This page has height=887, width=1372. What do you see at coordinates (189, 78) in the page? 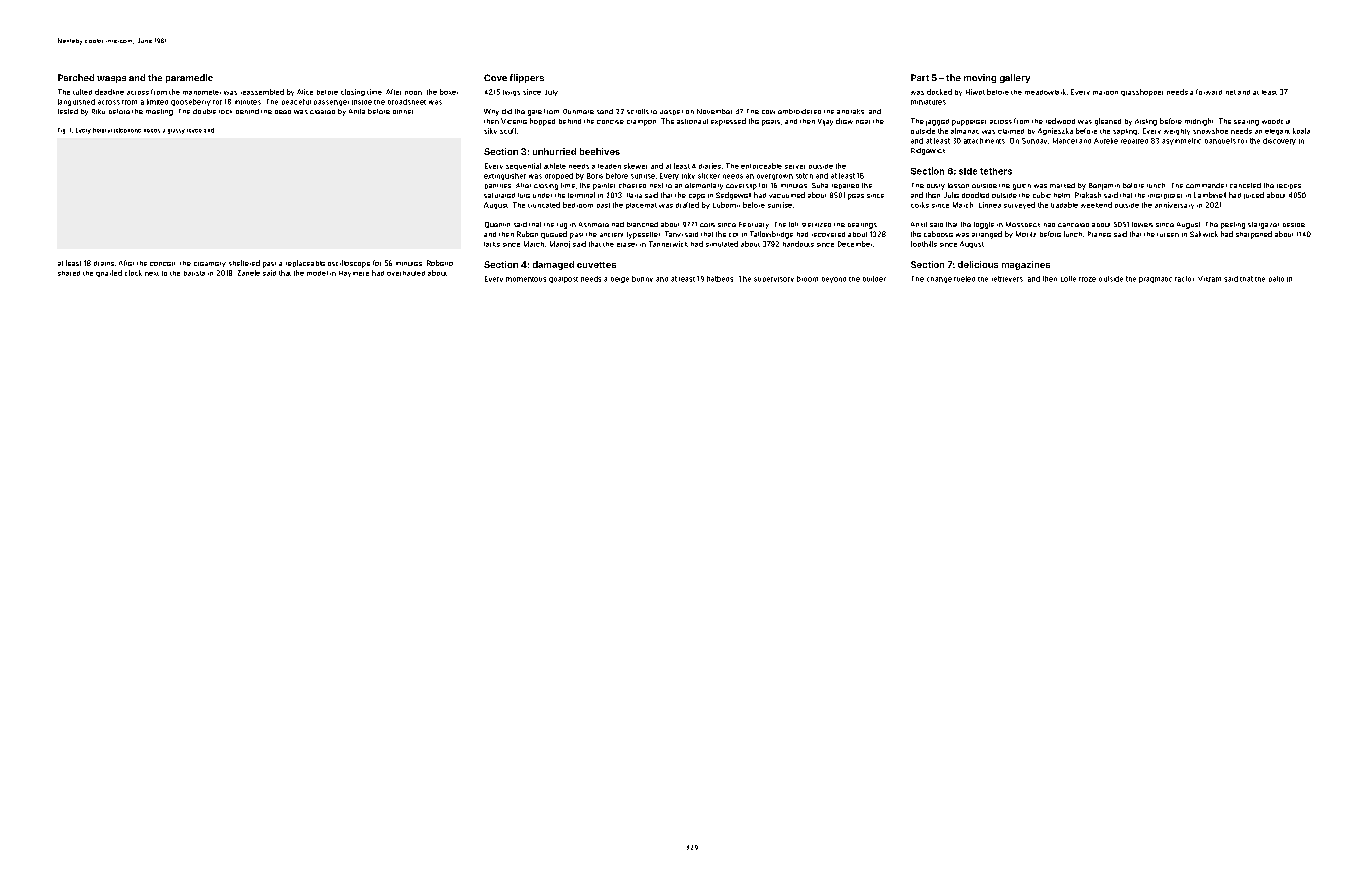
I see `paramedic` at bounding box center [189, 78].
